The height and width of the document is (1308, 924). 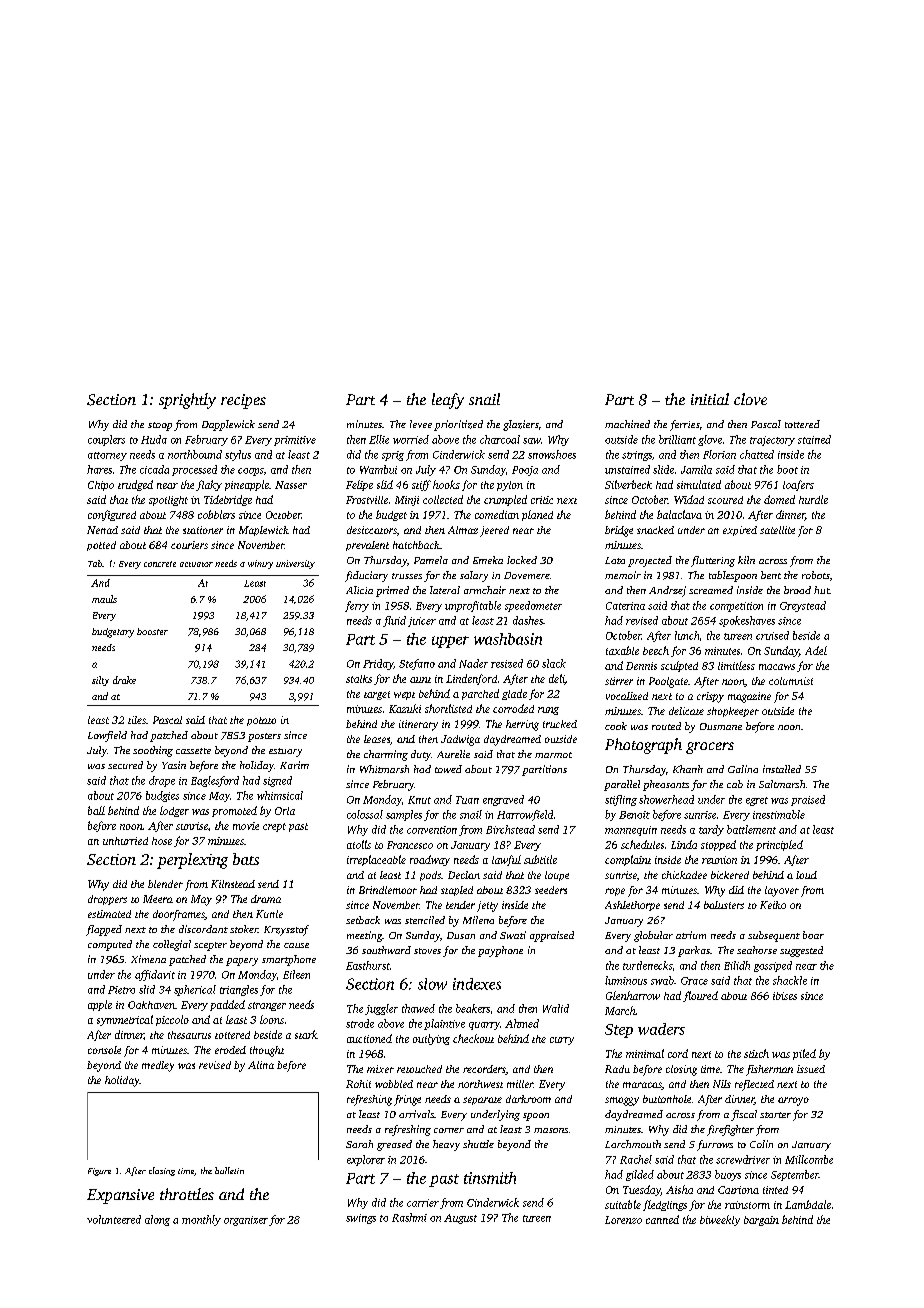 I want to click on bats, so click(x=246, y=859).
